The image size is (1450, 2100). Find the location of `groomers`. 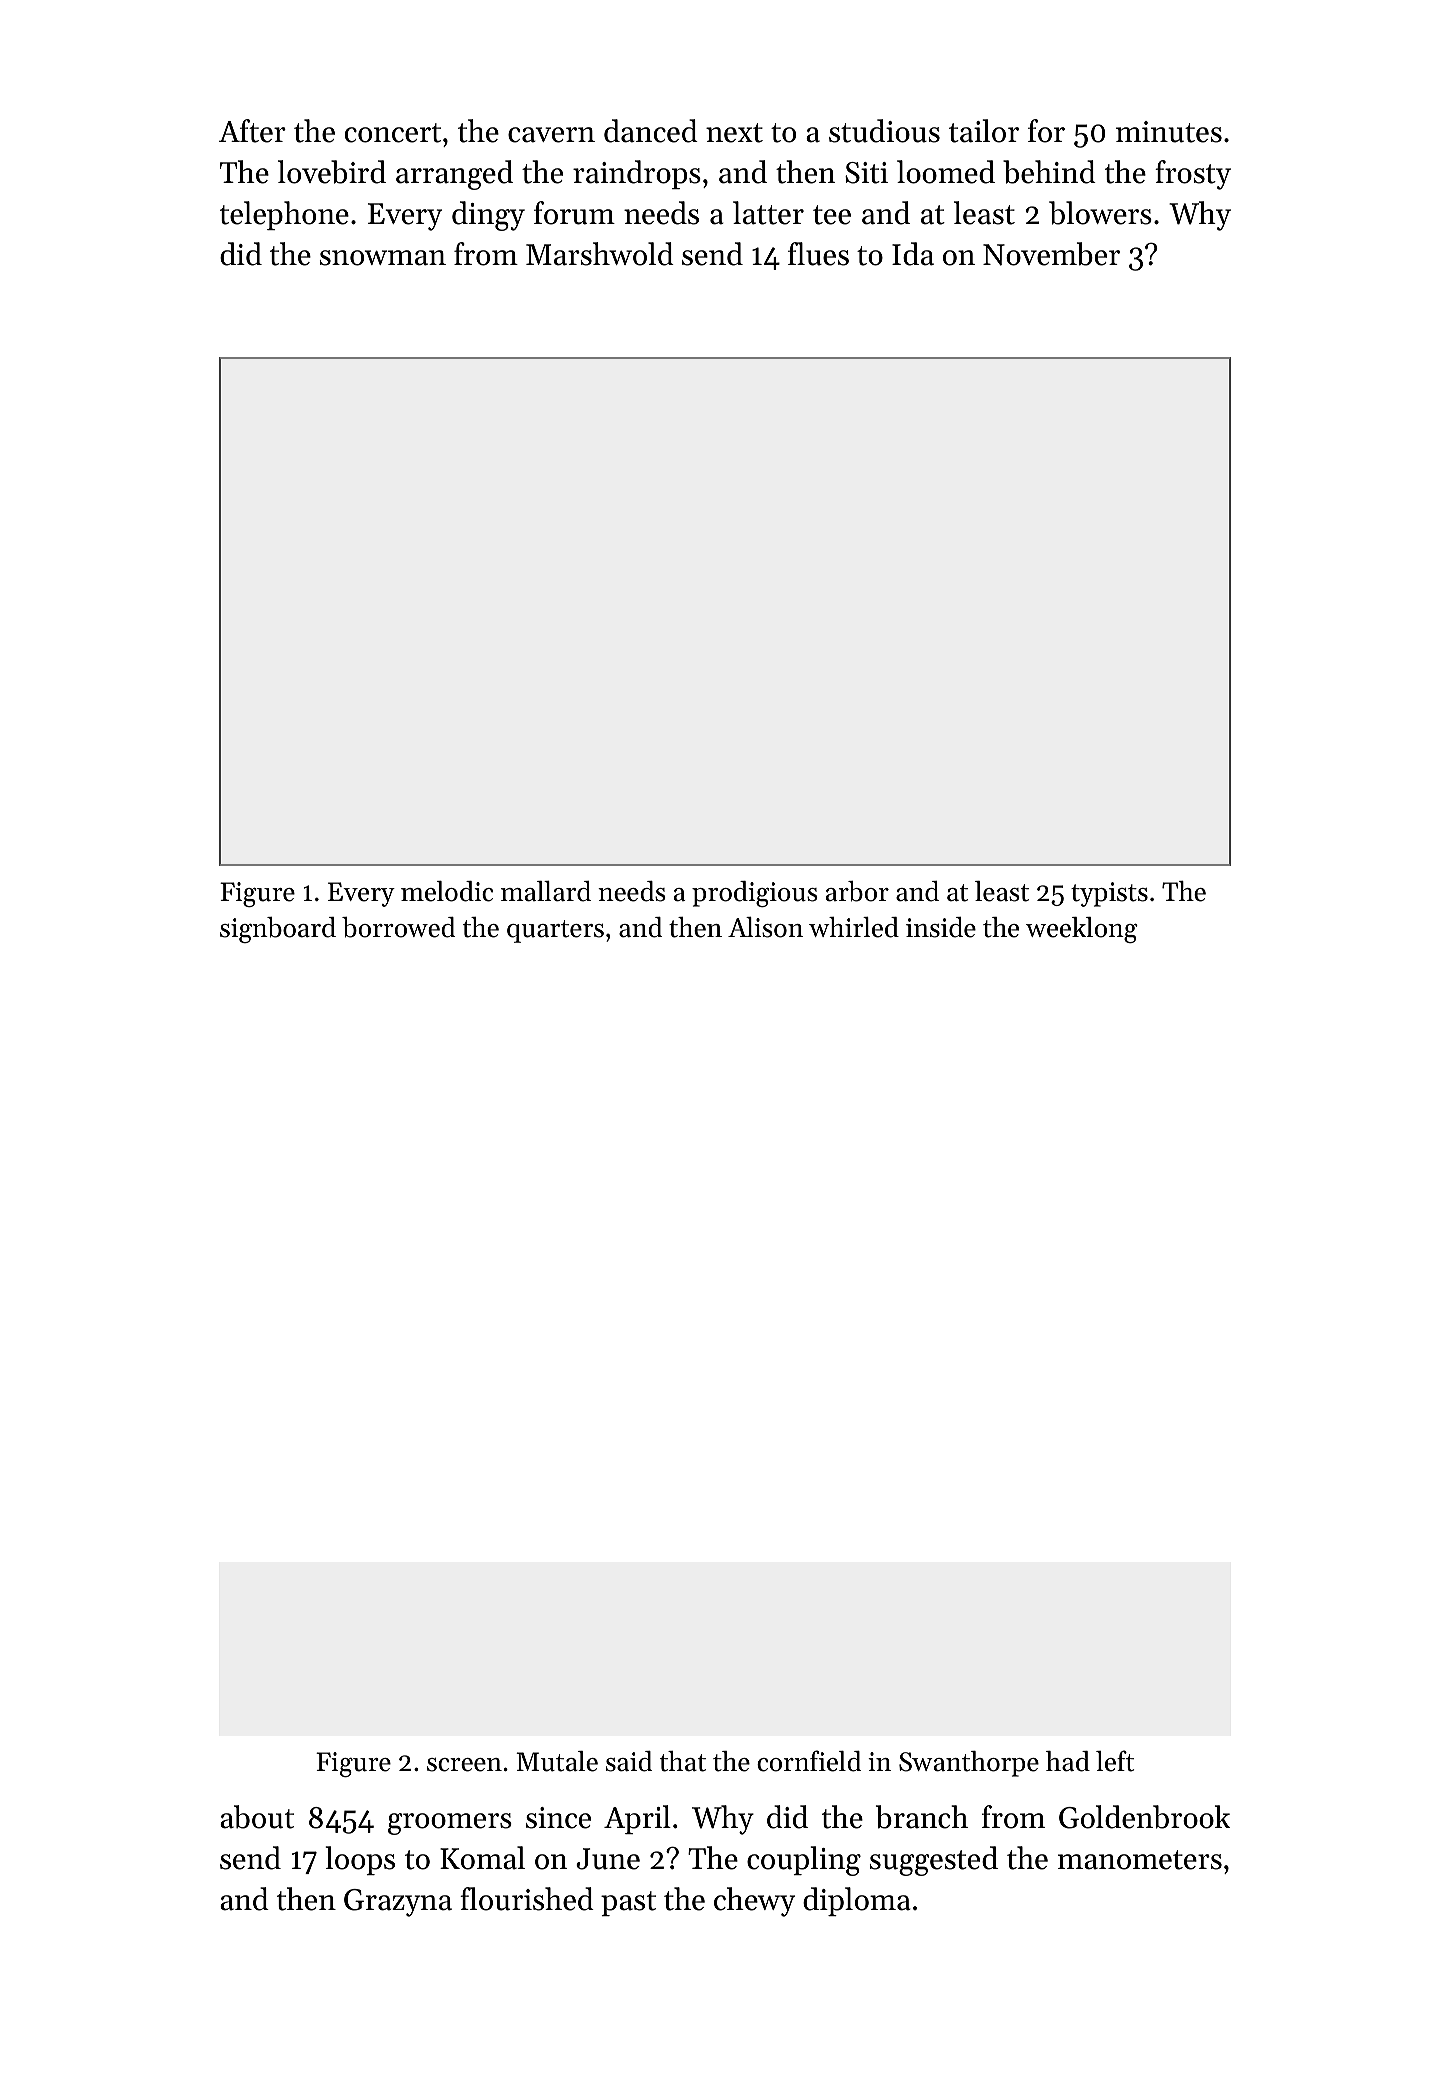

groomers is located at coordinates (450, 1824).
